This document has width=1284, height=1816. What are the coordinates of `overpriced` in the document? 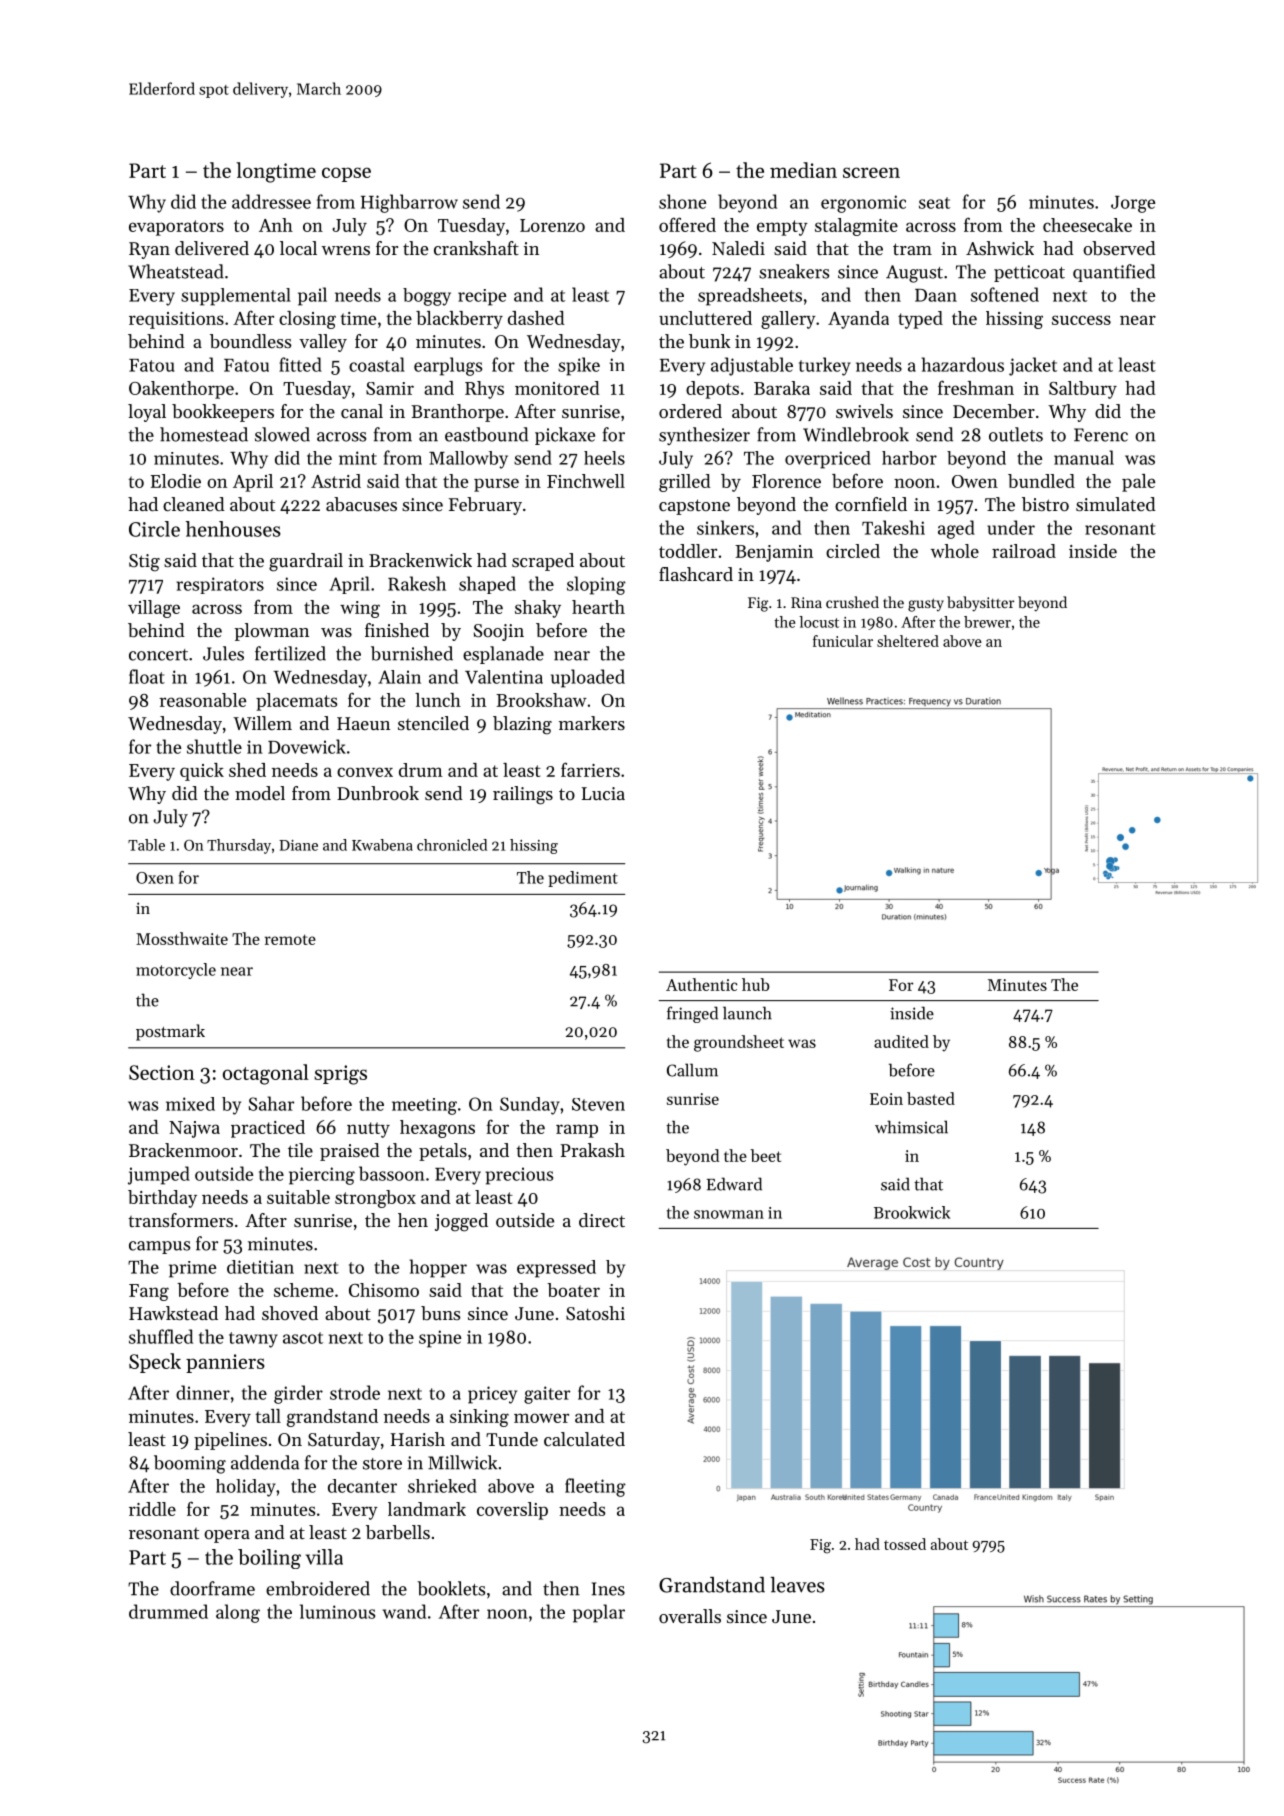 It's located at (828, 460).
